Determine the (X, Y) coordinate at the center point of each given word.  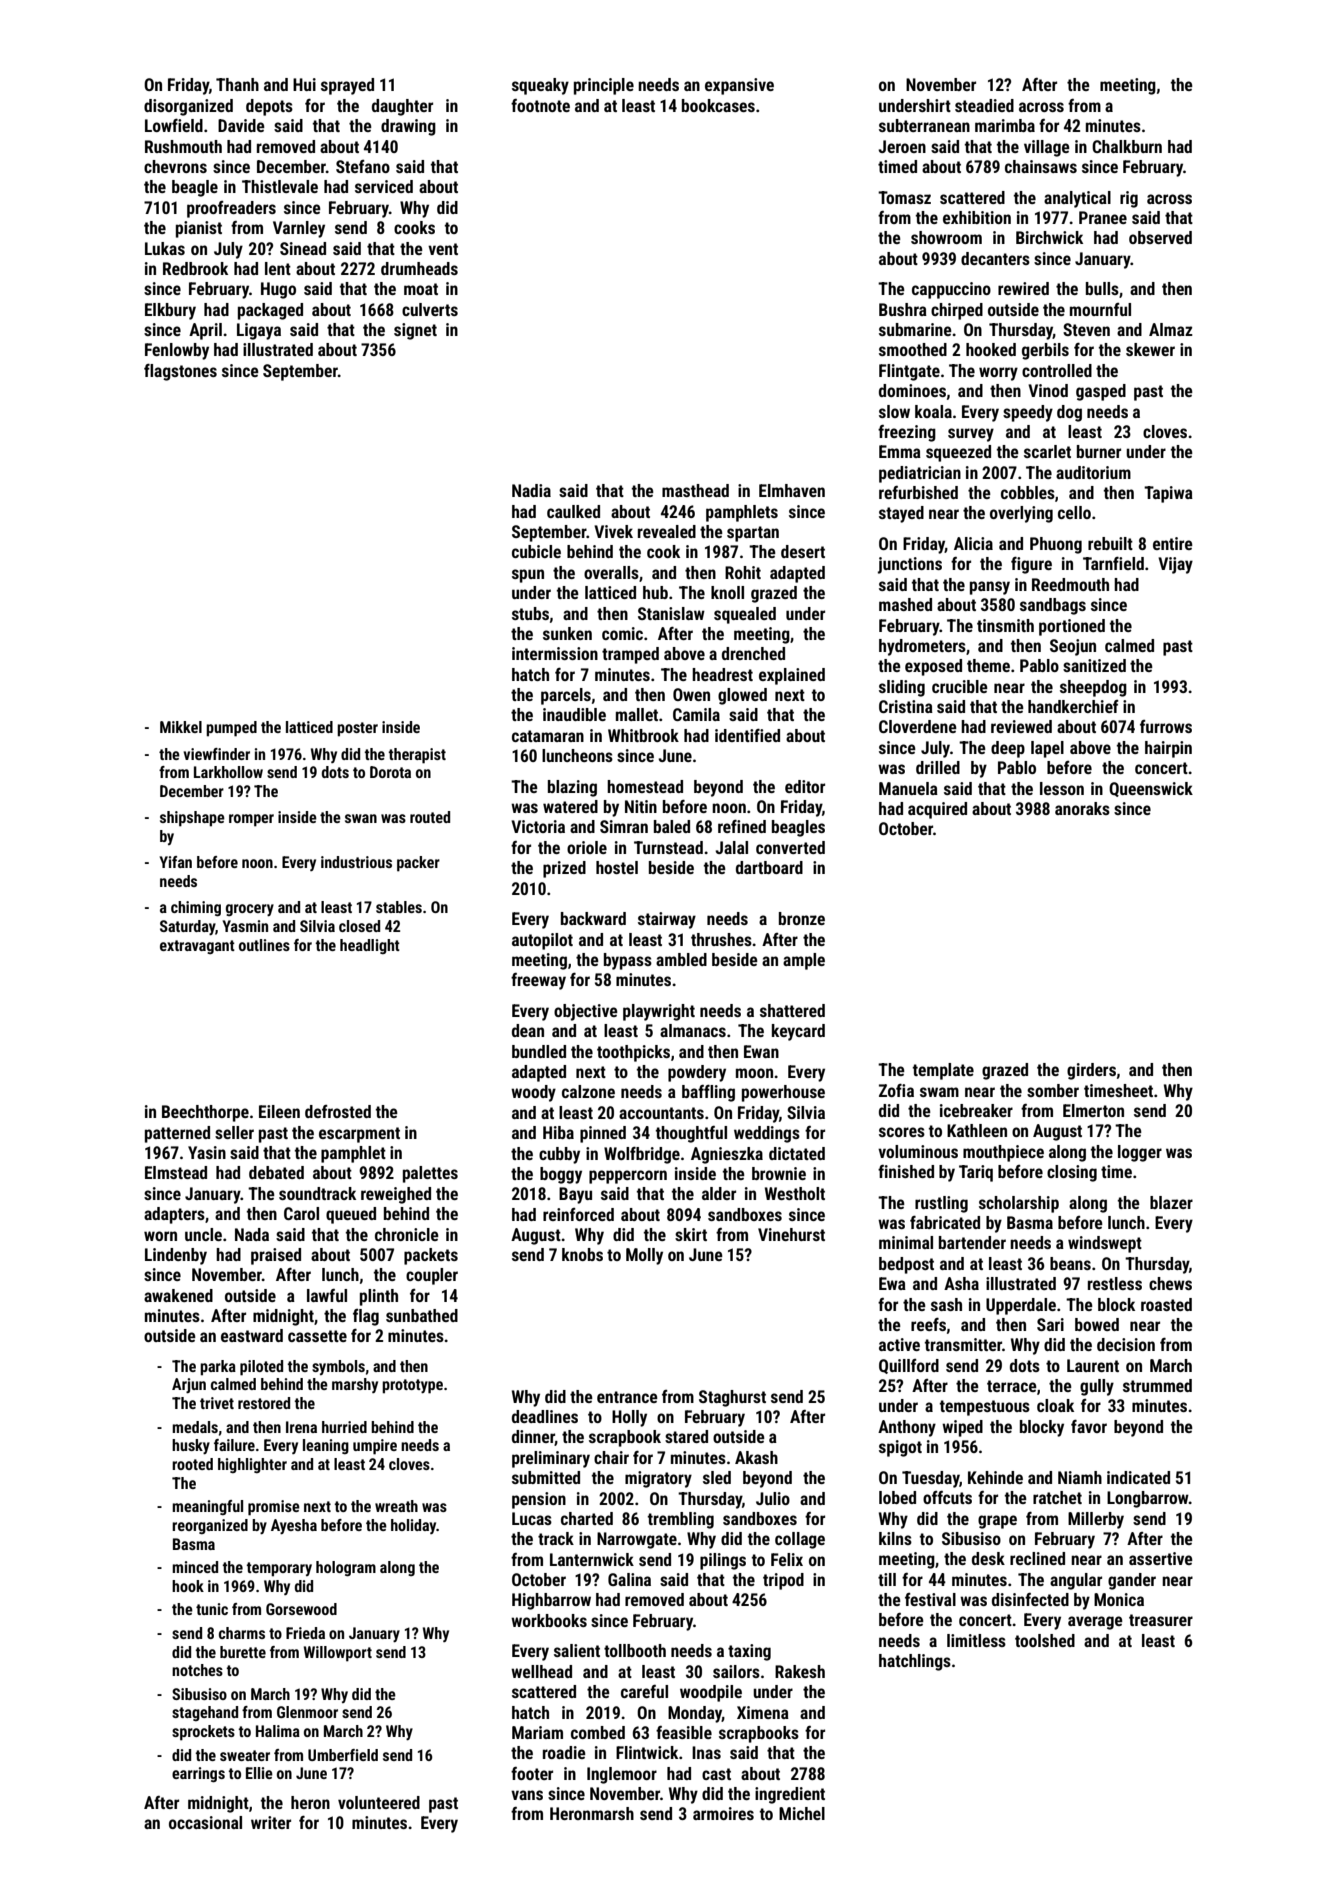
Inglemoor (622, 1775)
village (1047, 148)
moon (754, 1073)
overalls (611, 572)
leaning (326, 1446)
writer (271, 1822)
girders (1091, 1071)
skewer (1150, 349)
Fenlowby (177, 351)
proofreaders (231, 209)
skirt (691, 1234)
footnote (540, 105)
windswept (1105, 1244)
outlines (264, 945)
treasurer (1161, 1620)
